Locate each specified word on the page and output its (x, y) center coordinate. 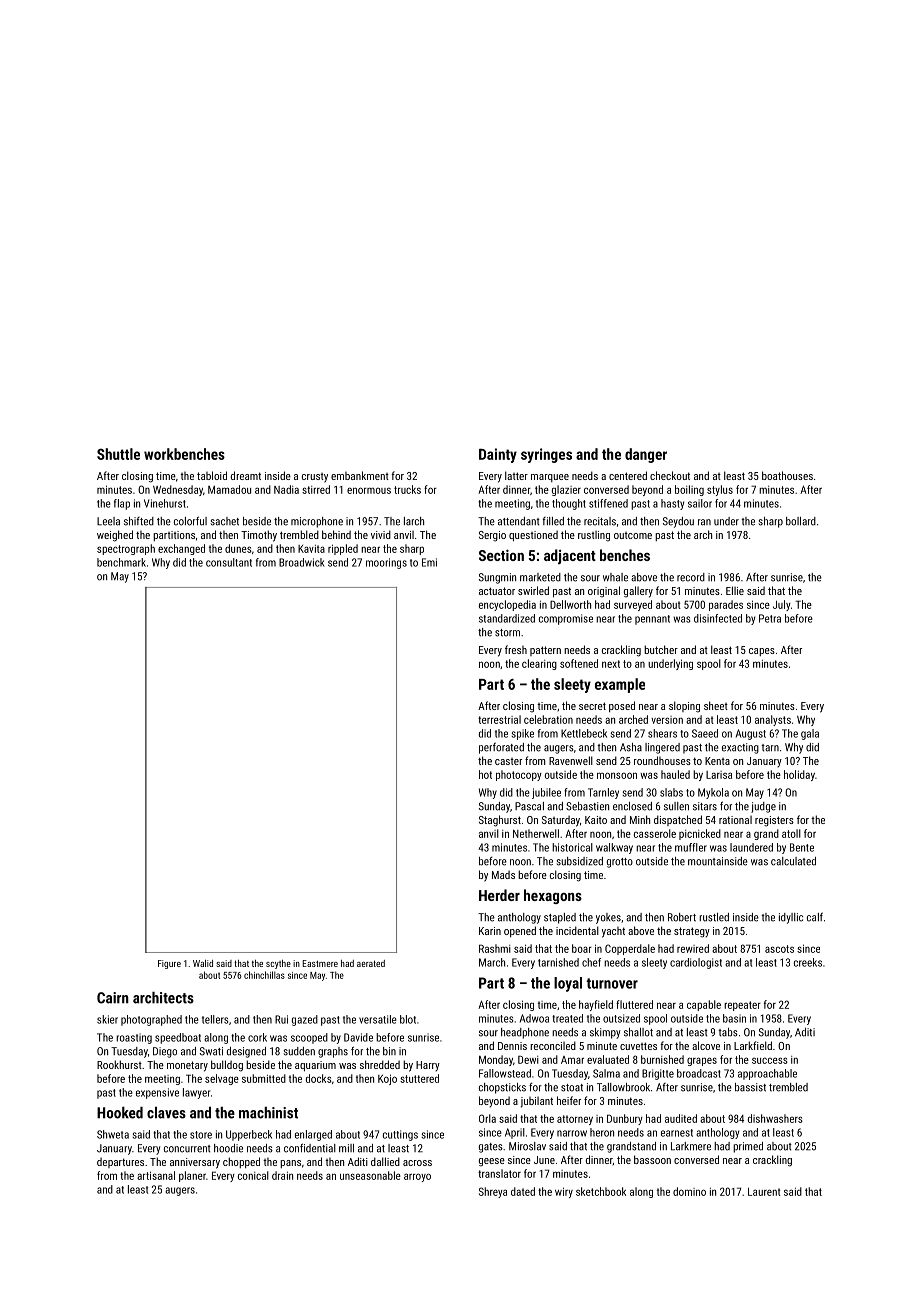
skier (107, 1019)
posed (622, 706)
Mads (503, 874)
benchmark (121, 562)
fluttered (634, 1004)
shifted (139, 521)
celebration (548, 719)
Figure (169, 964)
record (691, 577)
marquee (550, 478)
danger (646, 455)
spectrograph (126, 549)
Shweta (113, 1134)
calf (815, 917)
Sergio (492, 536)
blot (408, 1019)
